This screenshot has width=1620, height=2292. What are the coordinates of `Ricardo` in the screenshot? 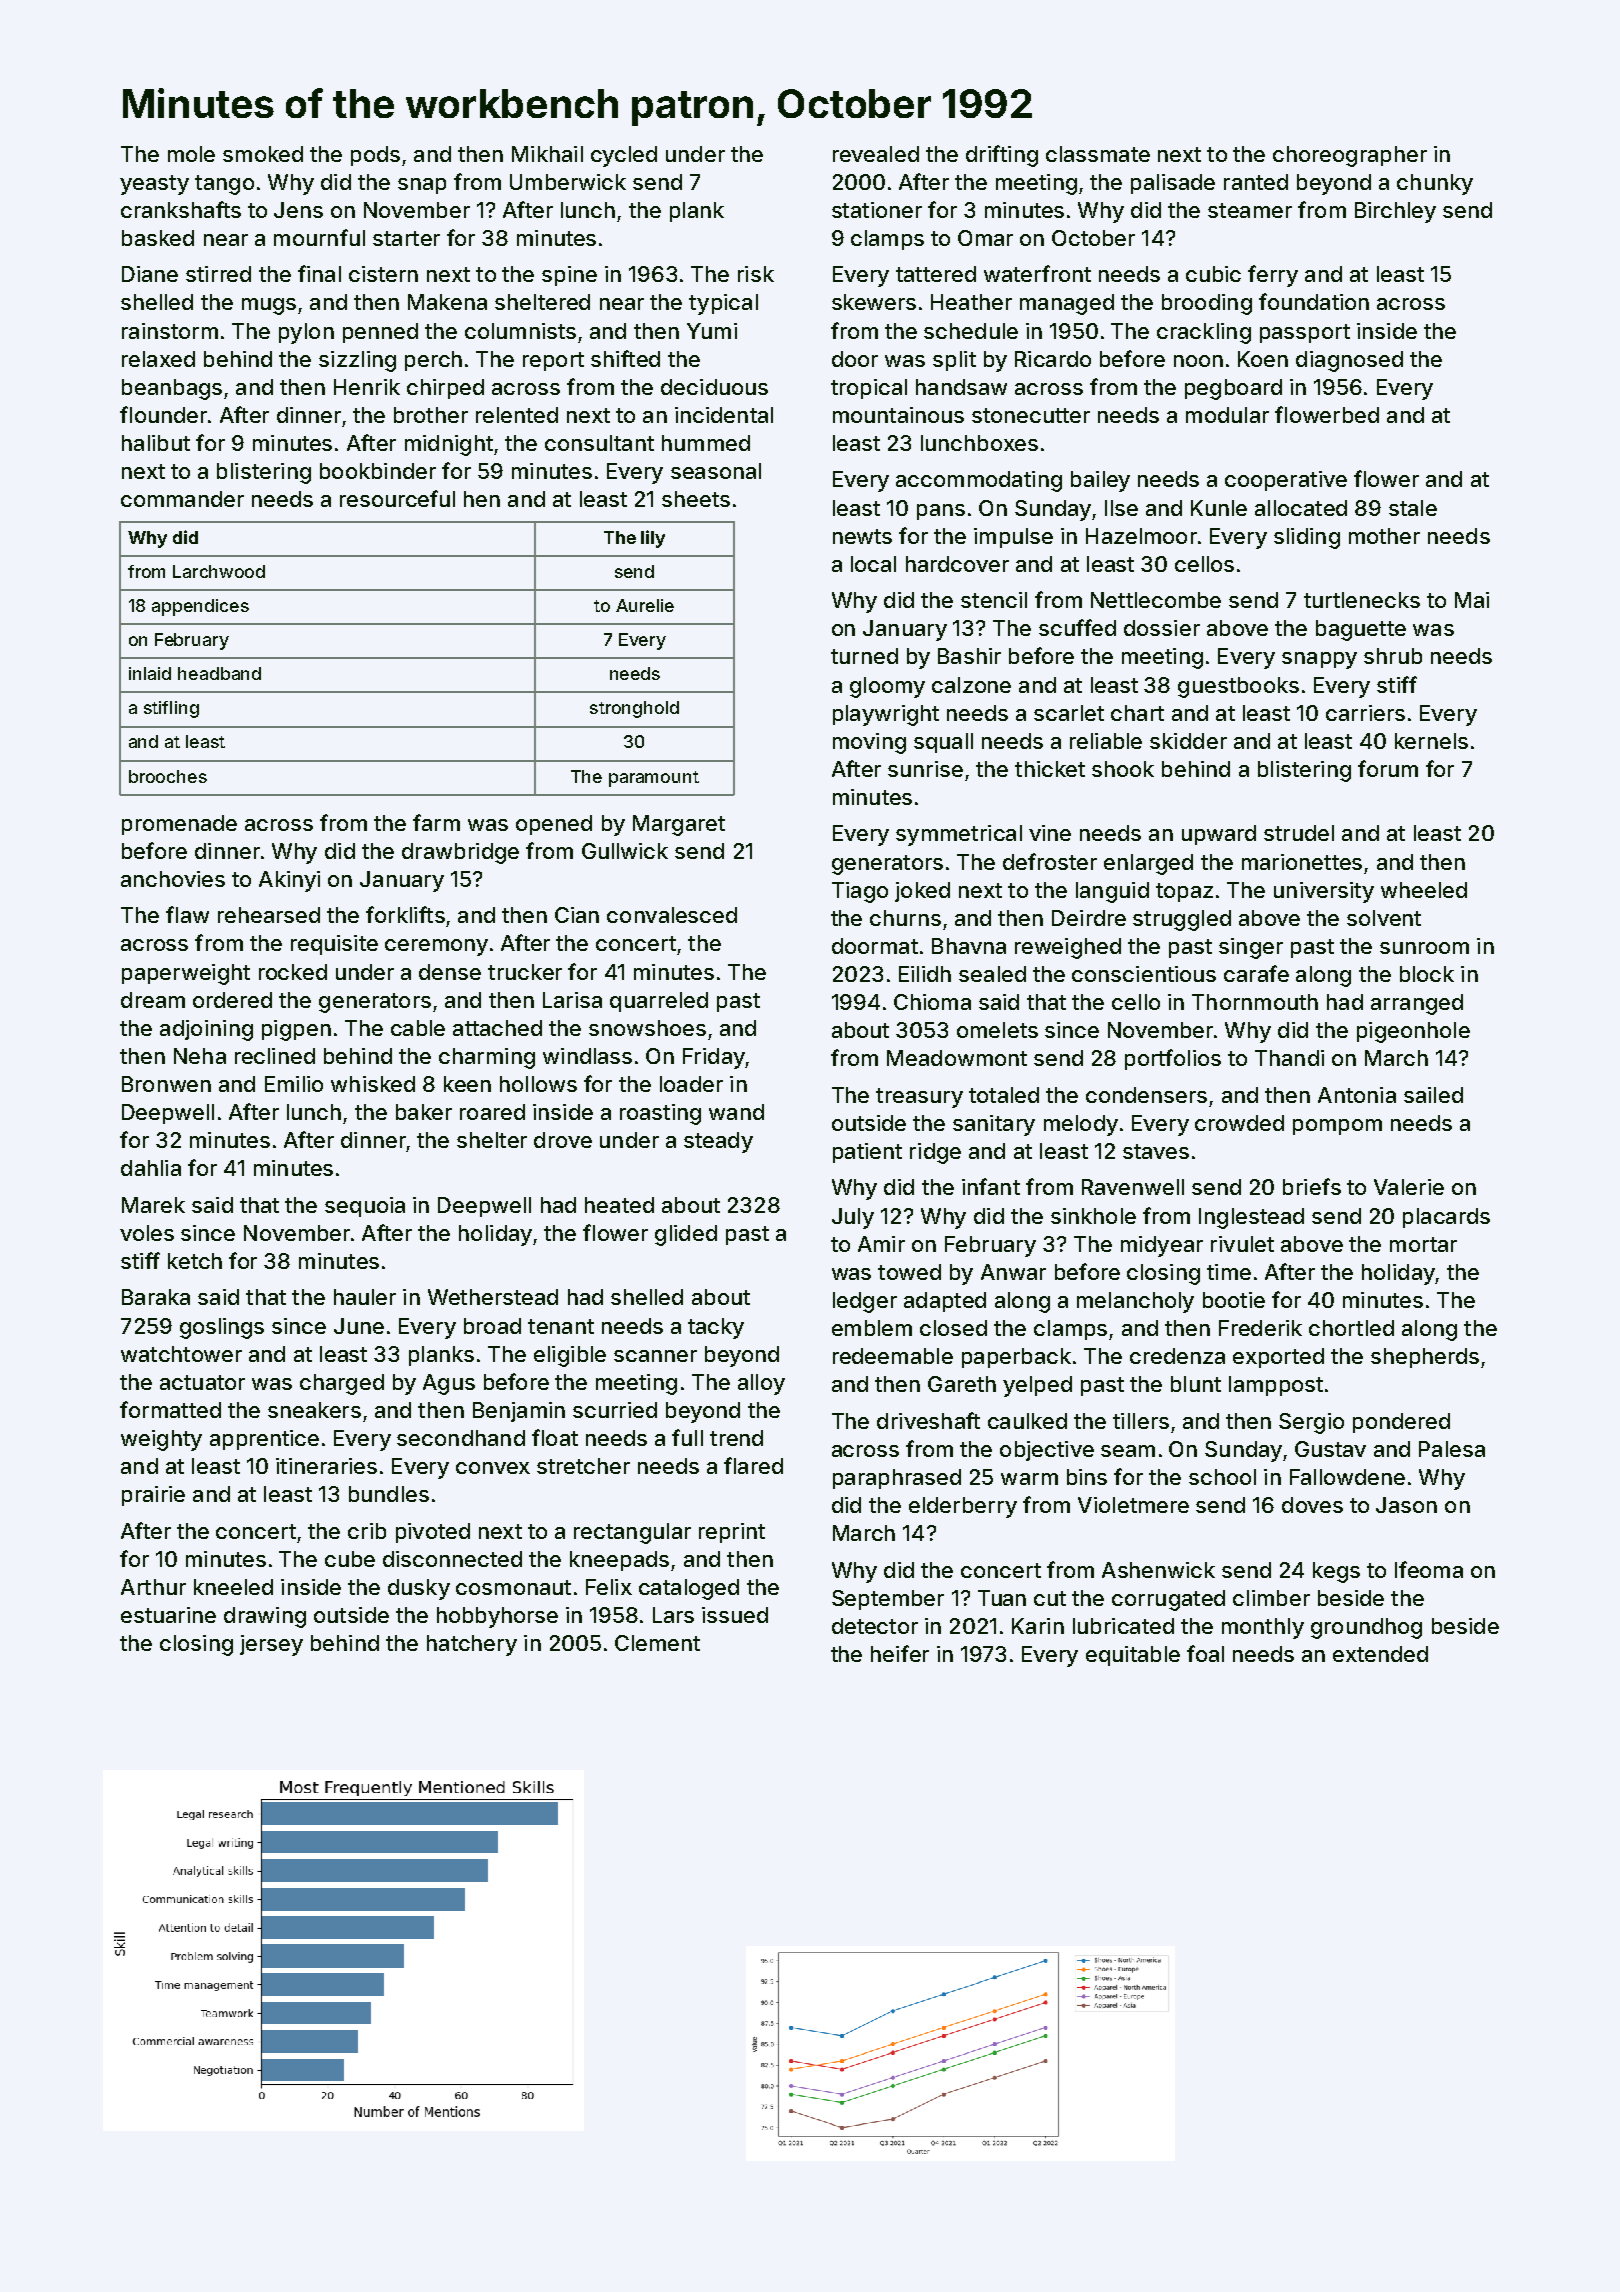 It's located at (1053, 359).
